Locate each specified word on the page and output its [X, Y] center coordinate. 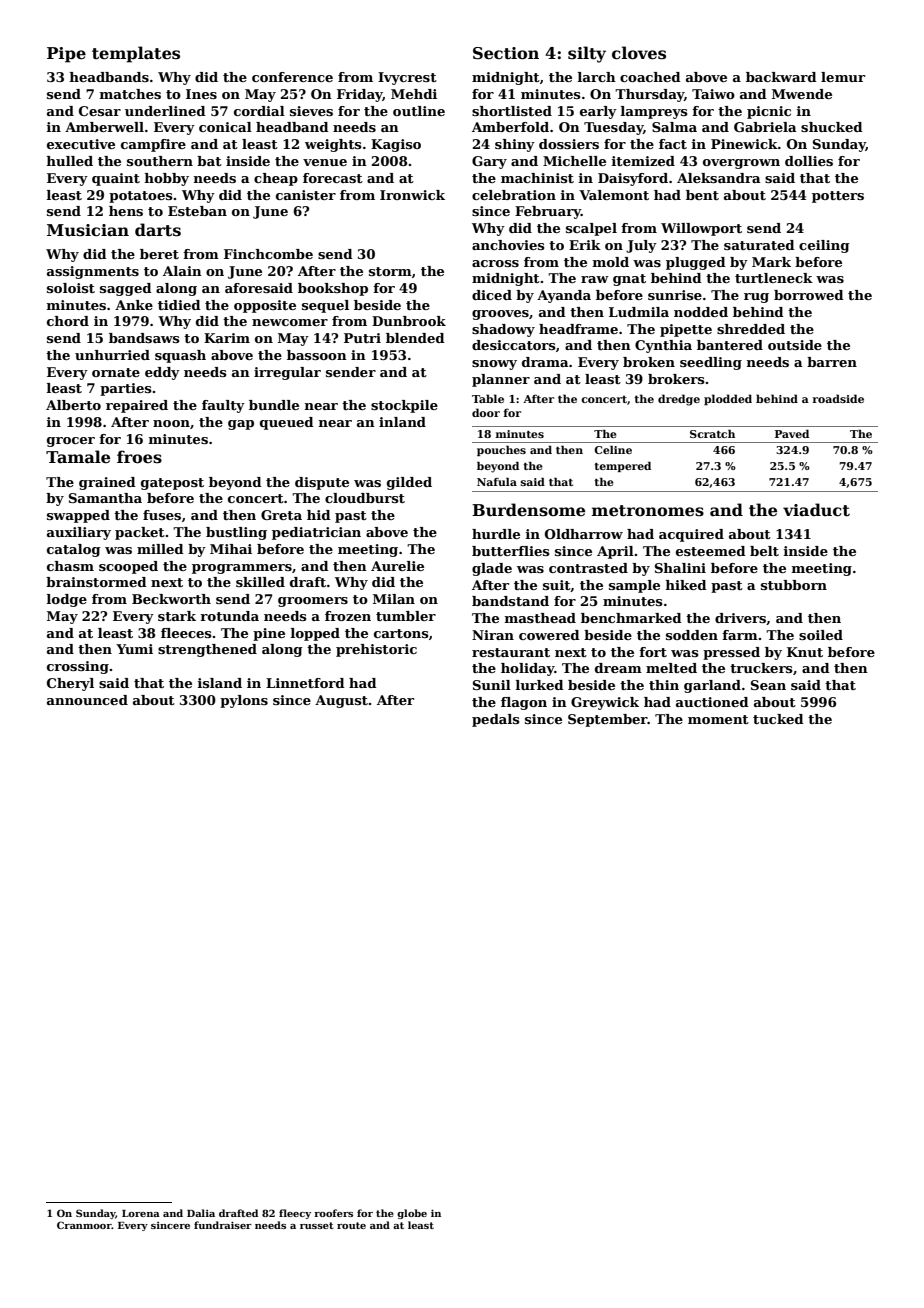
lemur [843, 77]
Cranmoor [84, 1225]
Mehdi [414, 94]
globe [412, 1214]
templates [136, 54]
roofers [333, 1213]
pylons [244, 701]
